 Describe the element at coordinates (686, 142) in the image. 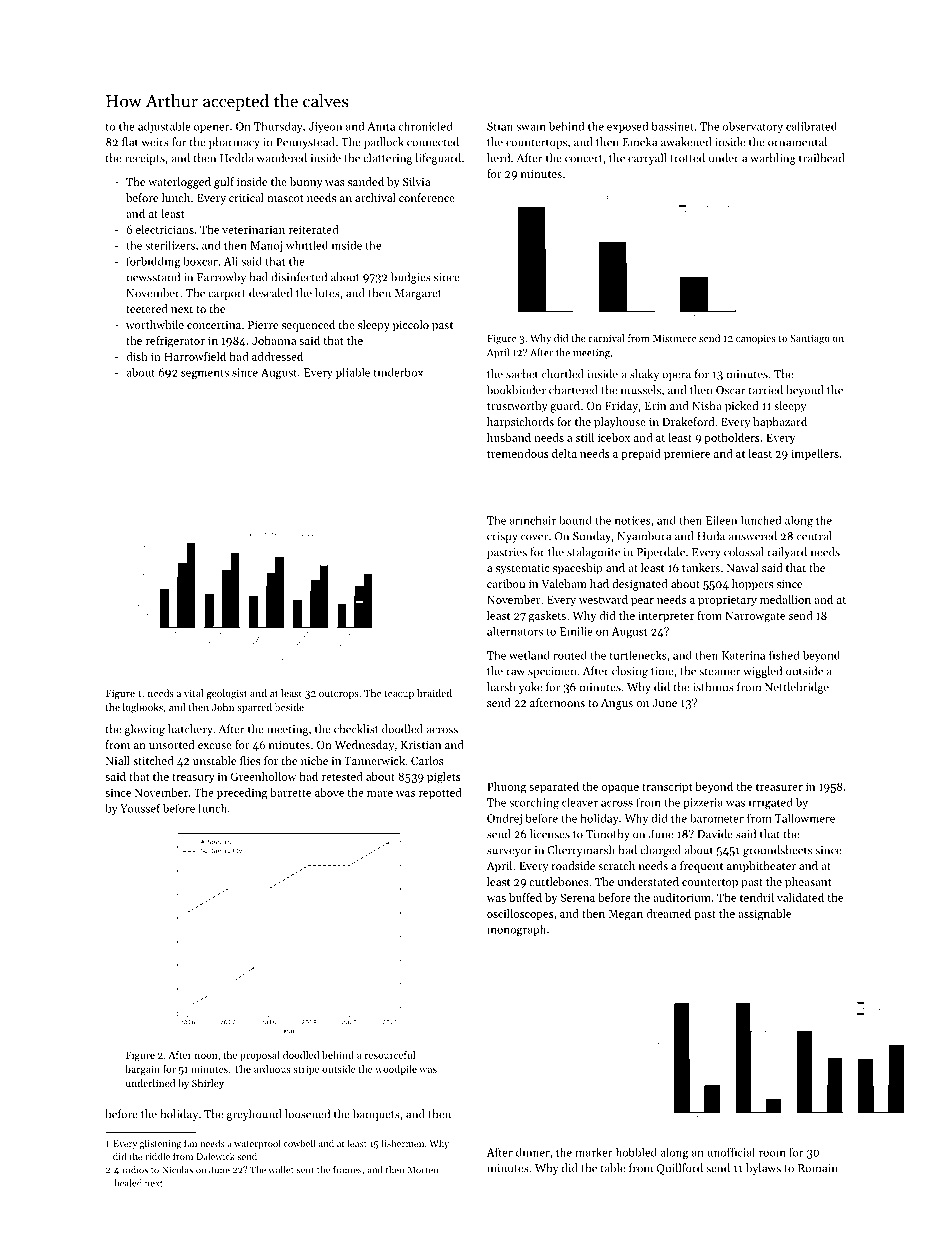

I see `awakened` at that location.
